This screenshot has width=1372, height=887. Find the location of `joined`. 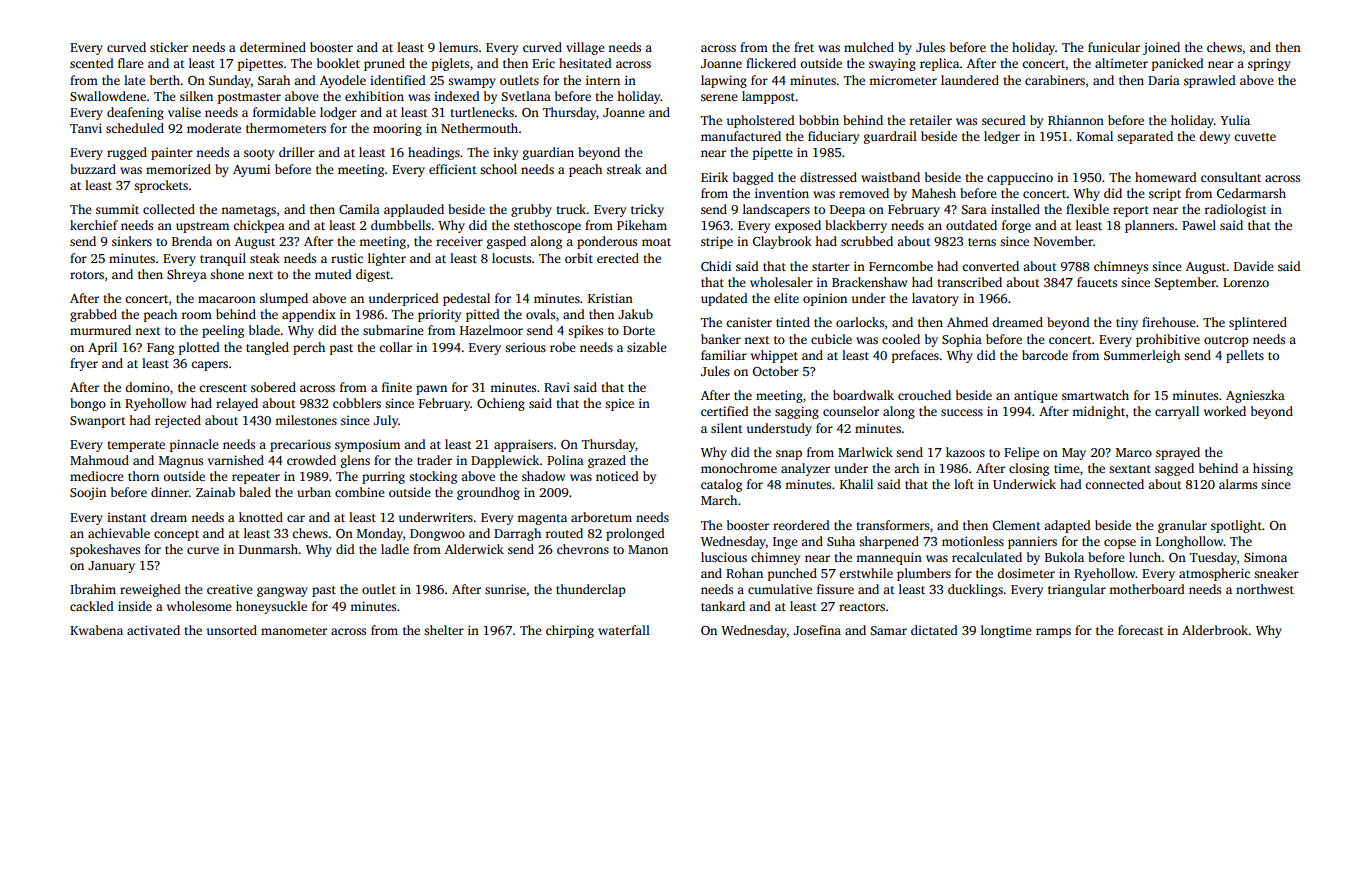

joined is located at coordinates (1161, 48).
